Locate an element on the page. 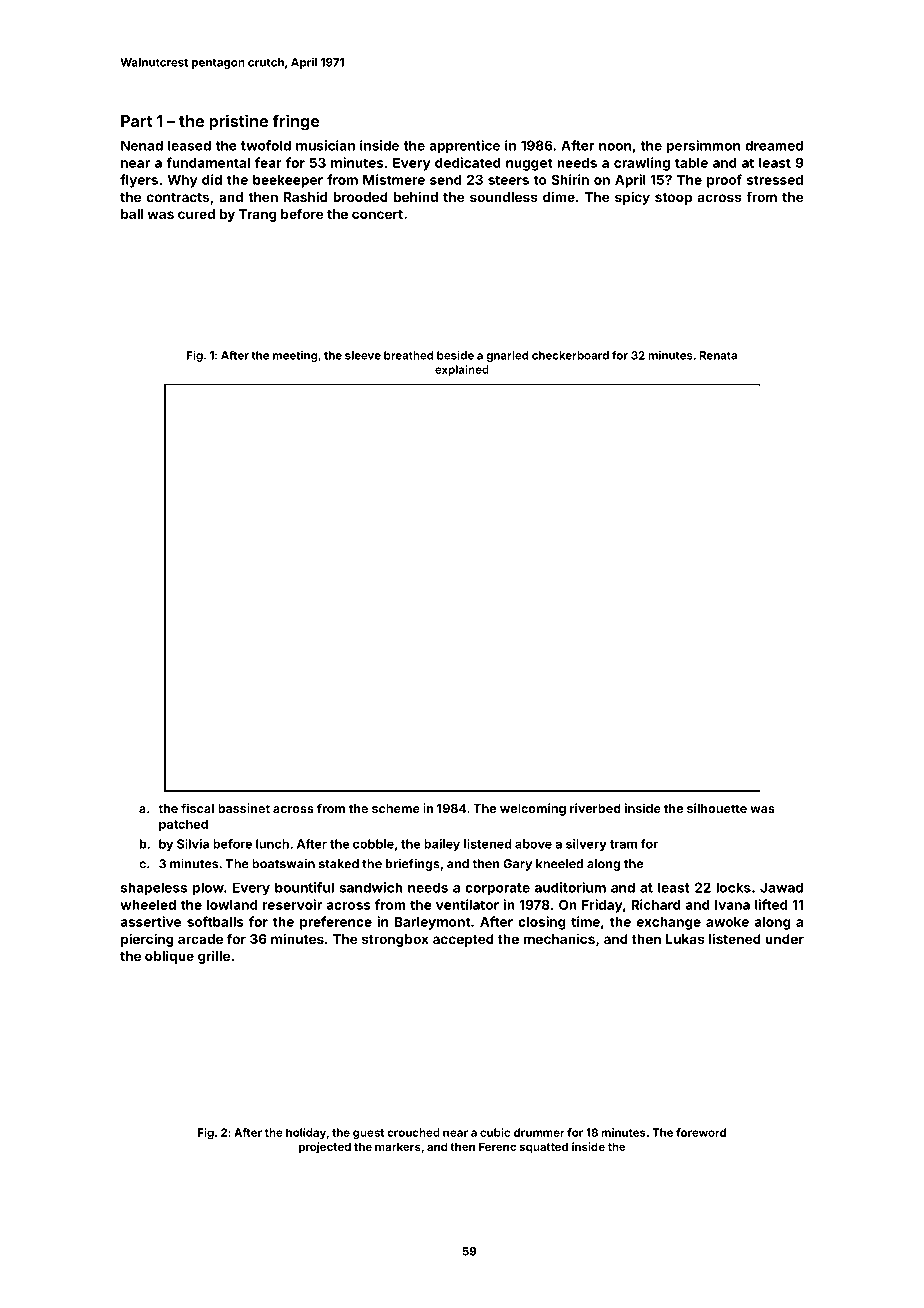 The image size is (924, 1308). bailey is located at coordinates (442, 845).
